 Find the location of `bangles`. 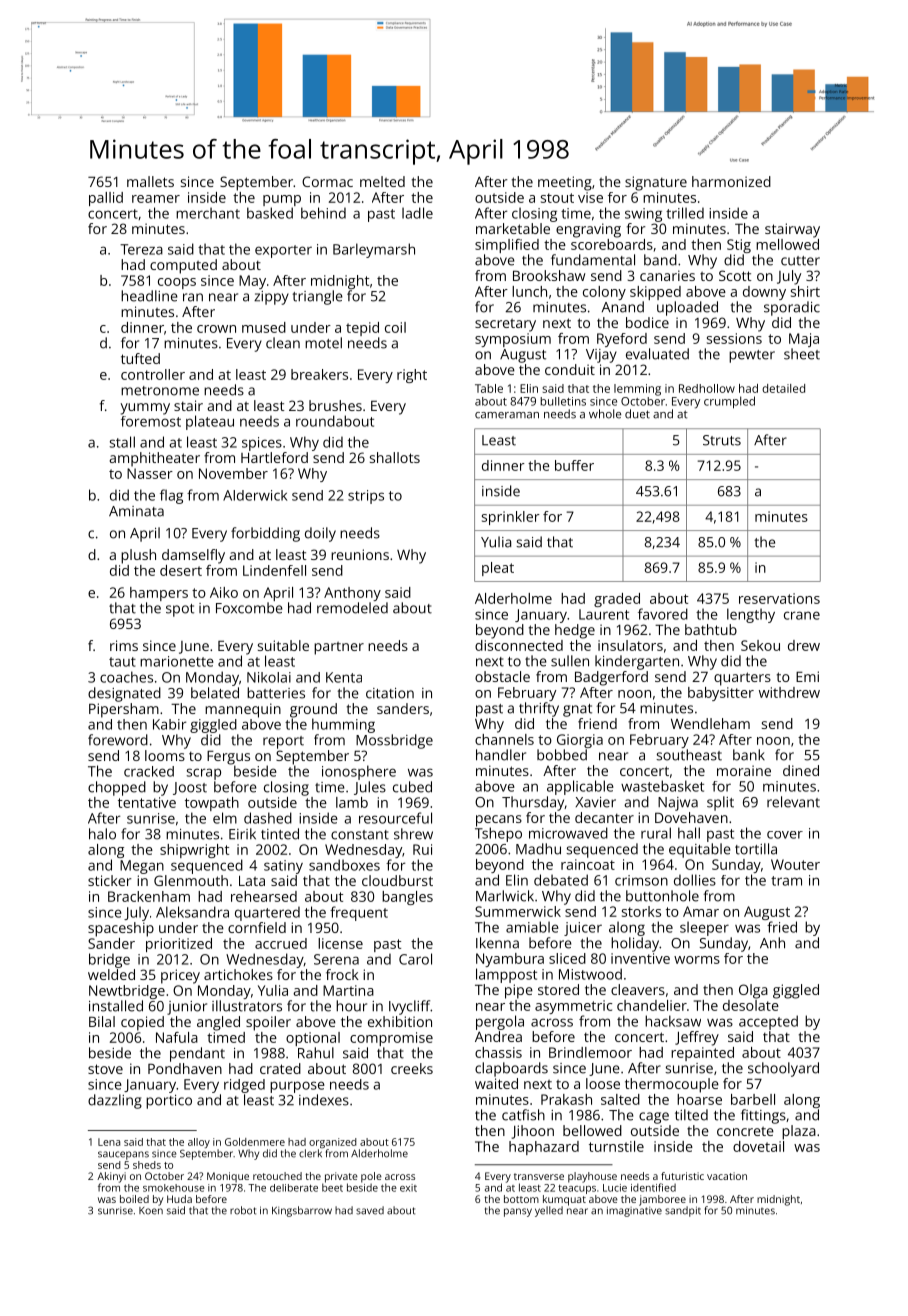

bangles is located at coordinates (407, 898).
